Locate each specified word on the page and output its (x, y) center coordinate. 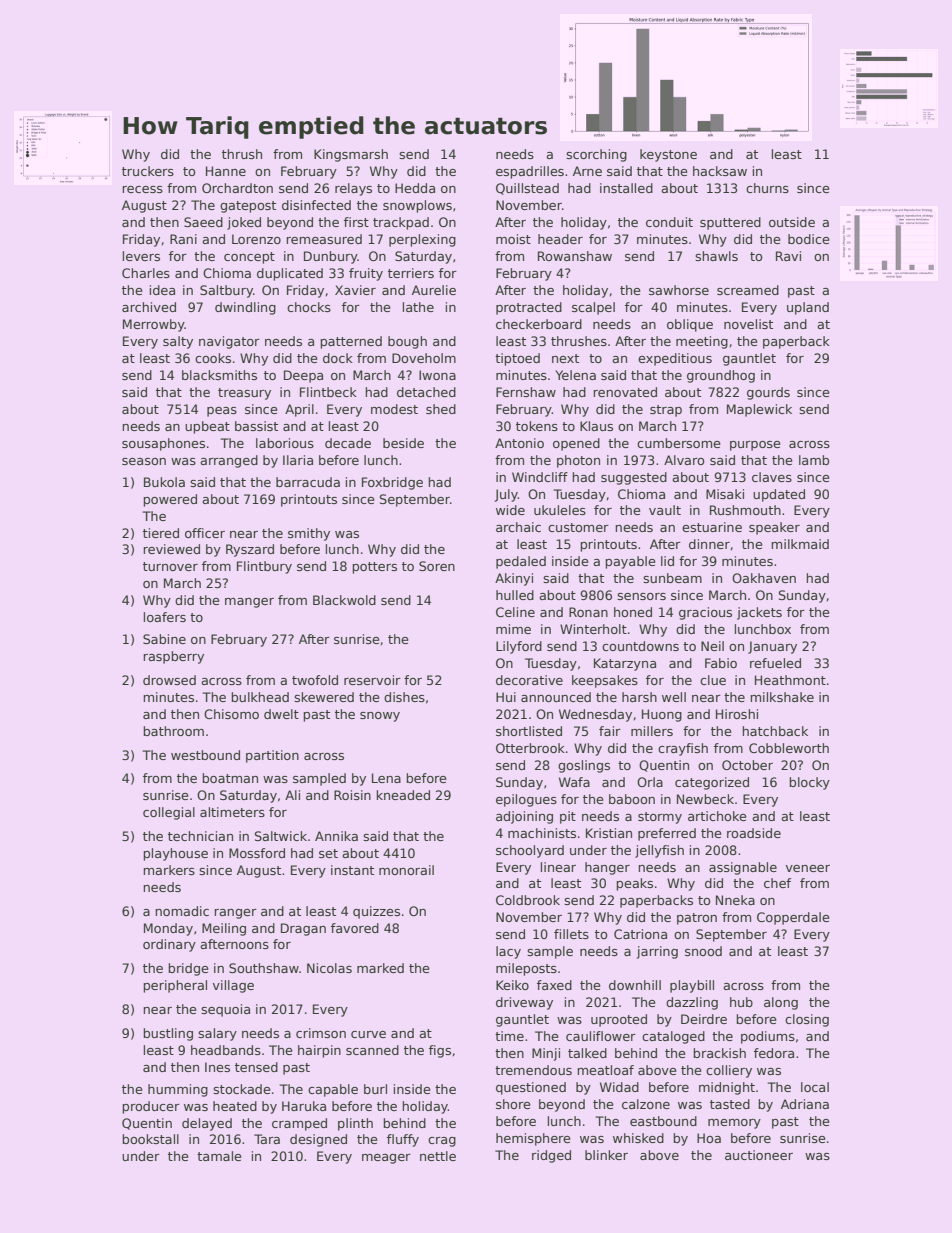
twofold (315, 680)
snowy (380, 717)
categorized (712, 783)
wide (510, 510)
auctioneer (759, 1155)
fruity (366, 274)
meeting (702, 342)
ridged (551, 1156)
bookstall (150, 1139)
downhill (635, 985)
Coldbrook (528, 900)
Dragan (303, 929)
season (144, 461)
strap (666, 411)
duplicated (290, 274)
